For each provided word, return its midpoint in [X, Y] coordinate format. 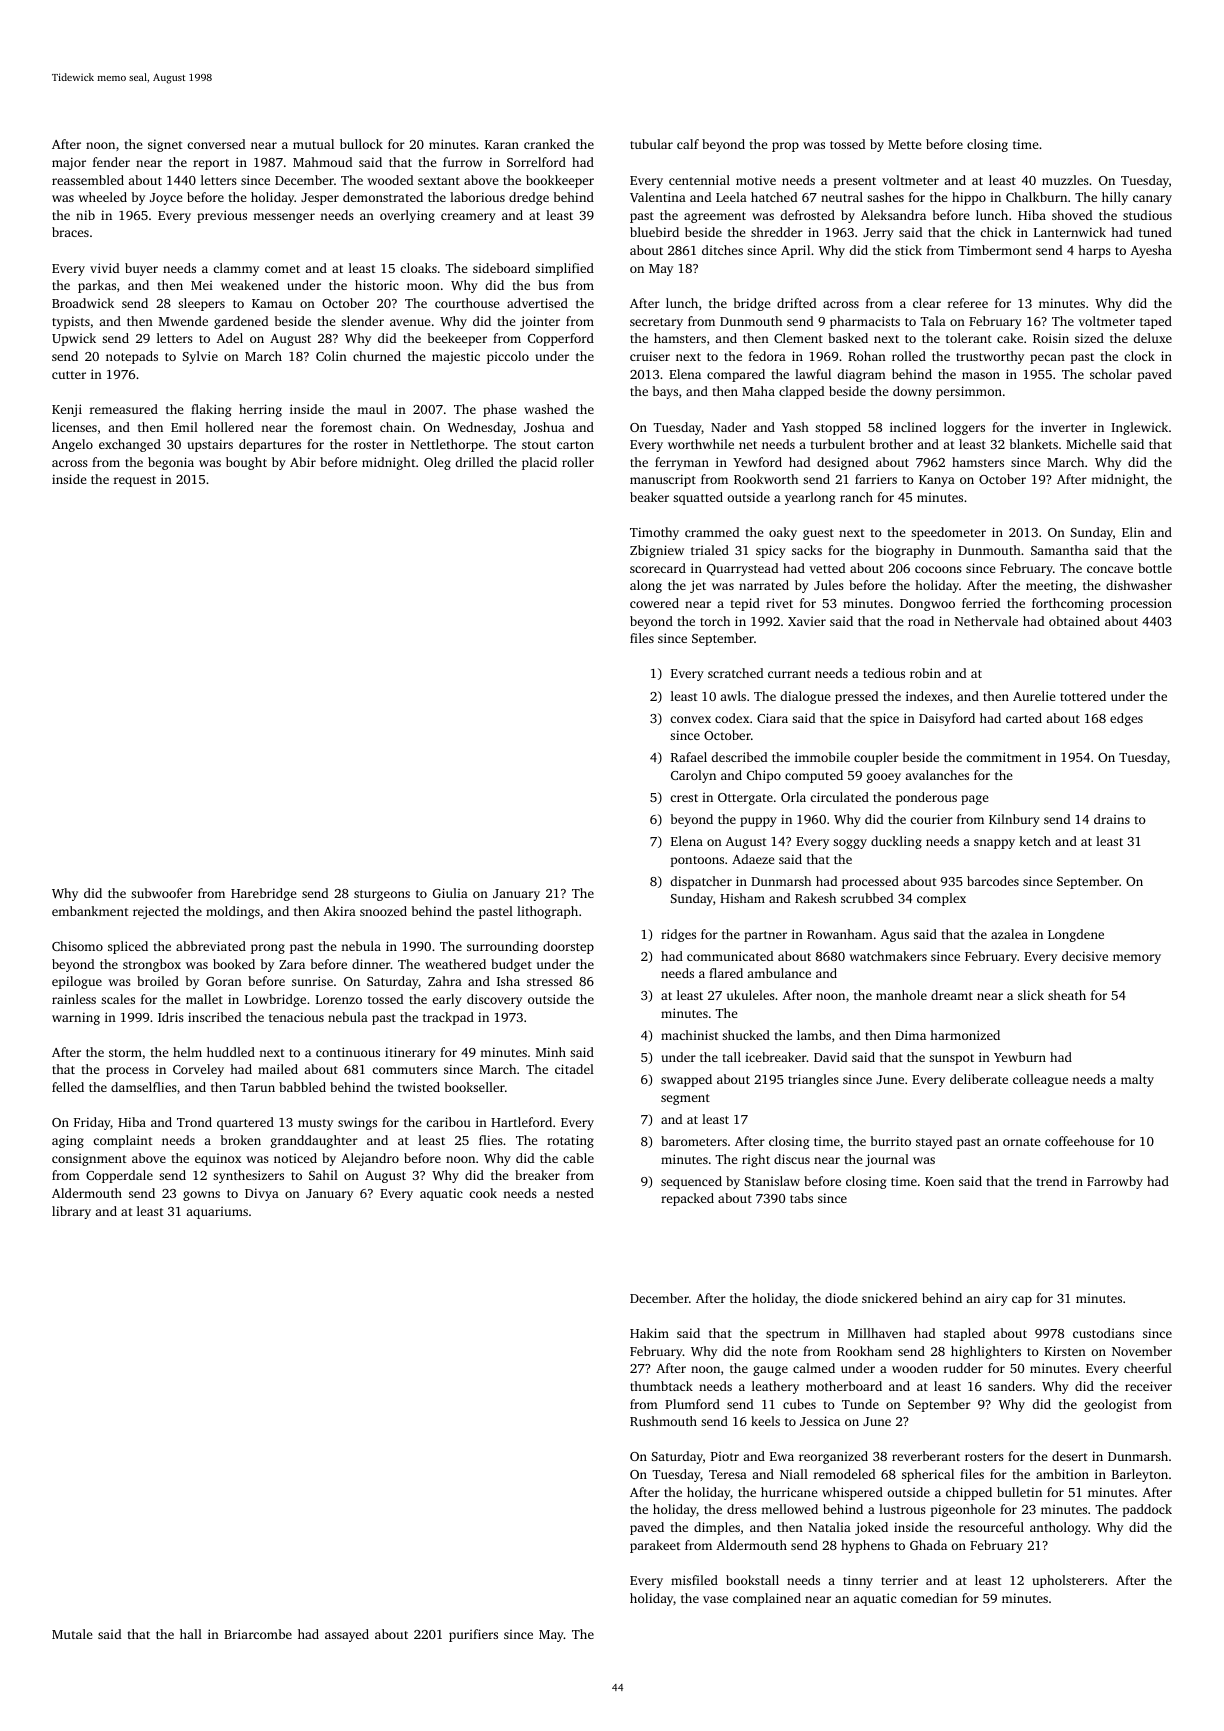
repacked [687, 1199]
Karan [502, 144]
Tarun [257, 1087]
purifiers [473, 1635]
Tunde [860, 1404]
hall [191, 1634]
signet [165, 145]
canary [1152, 200]
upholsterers [1068, 1581]
